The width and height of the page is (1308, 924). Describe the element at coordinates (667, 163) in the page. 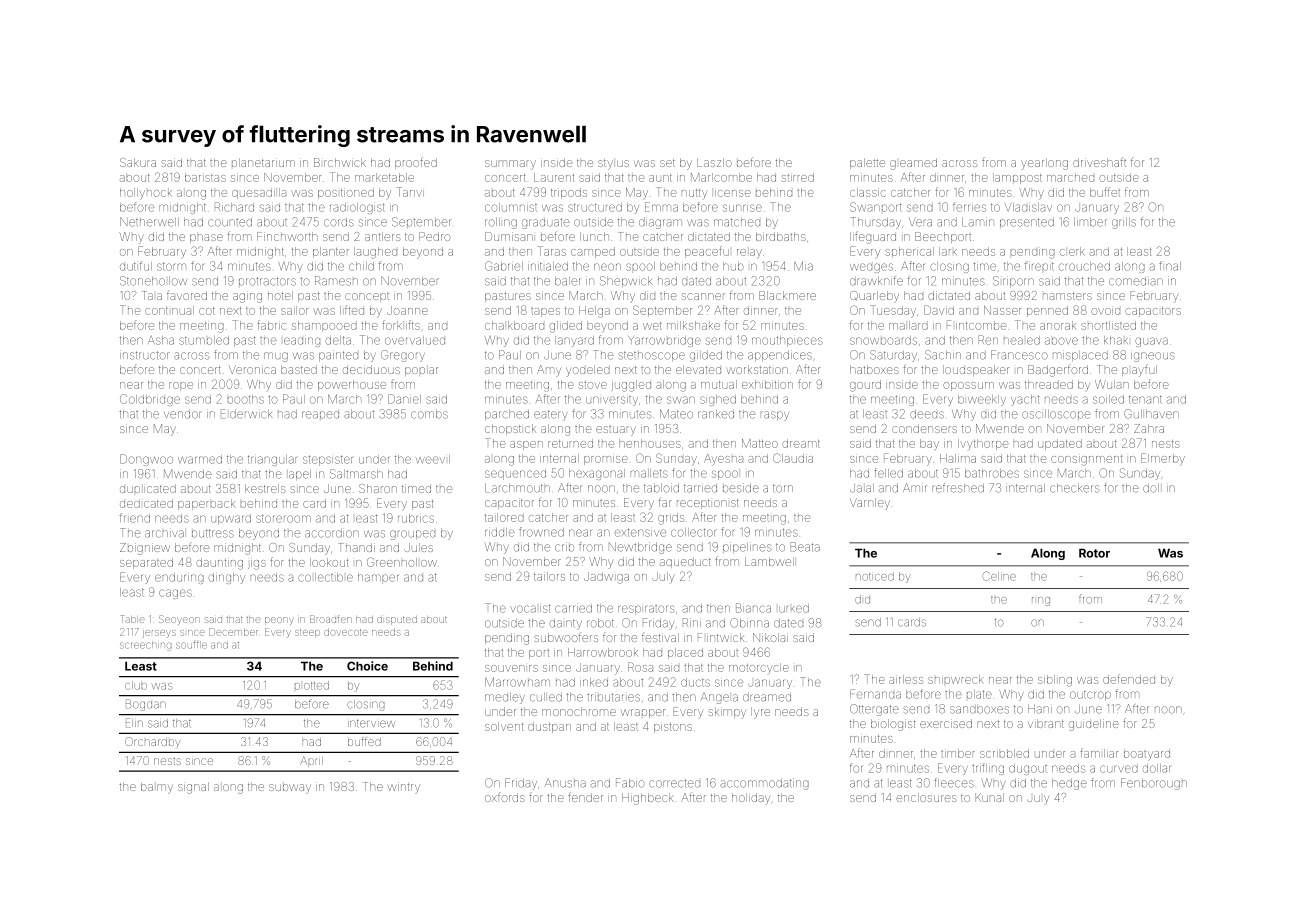

I see `set` at that location.
